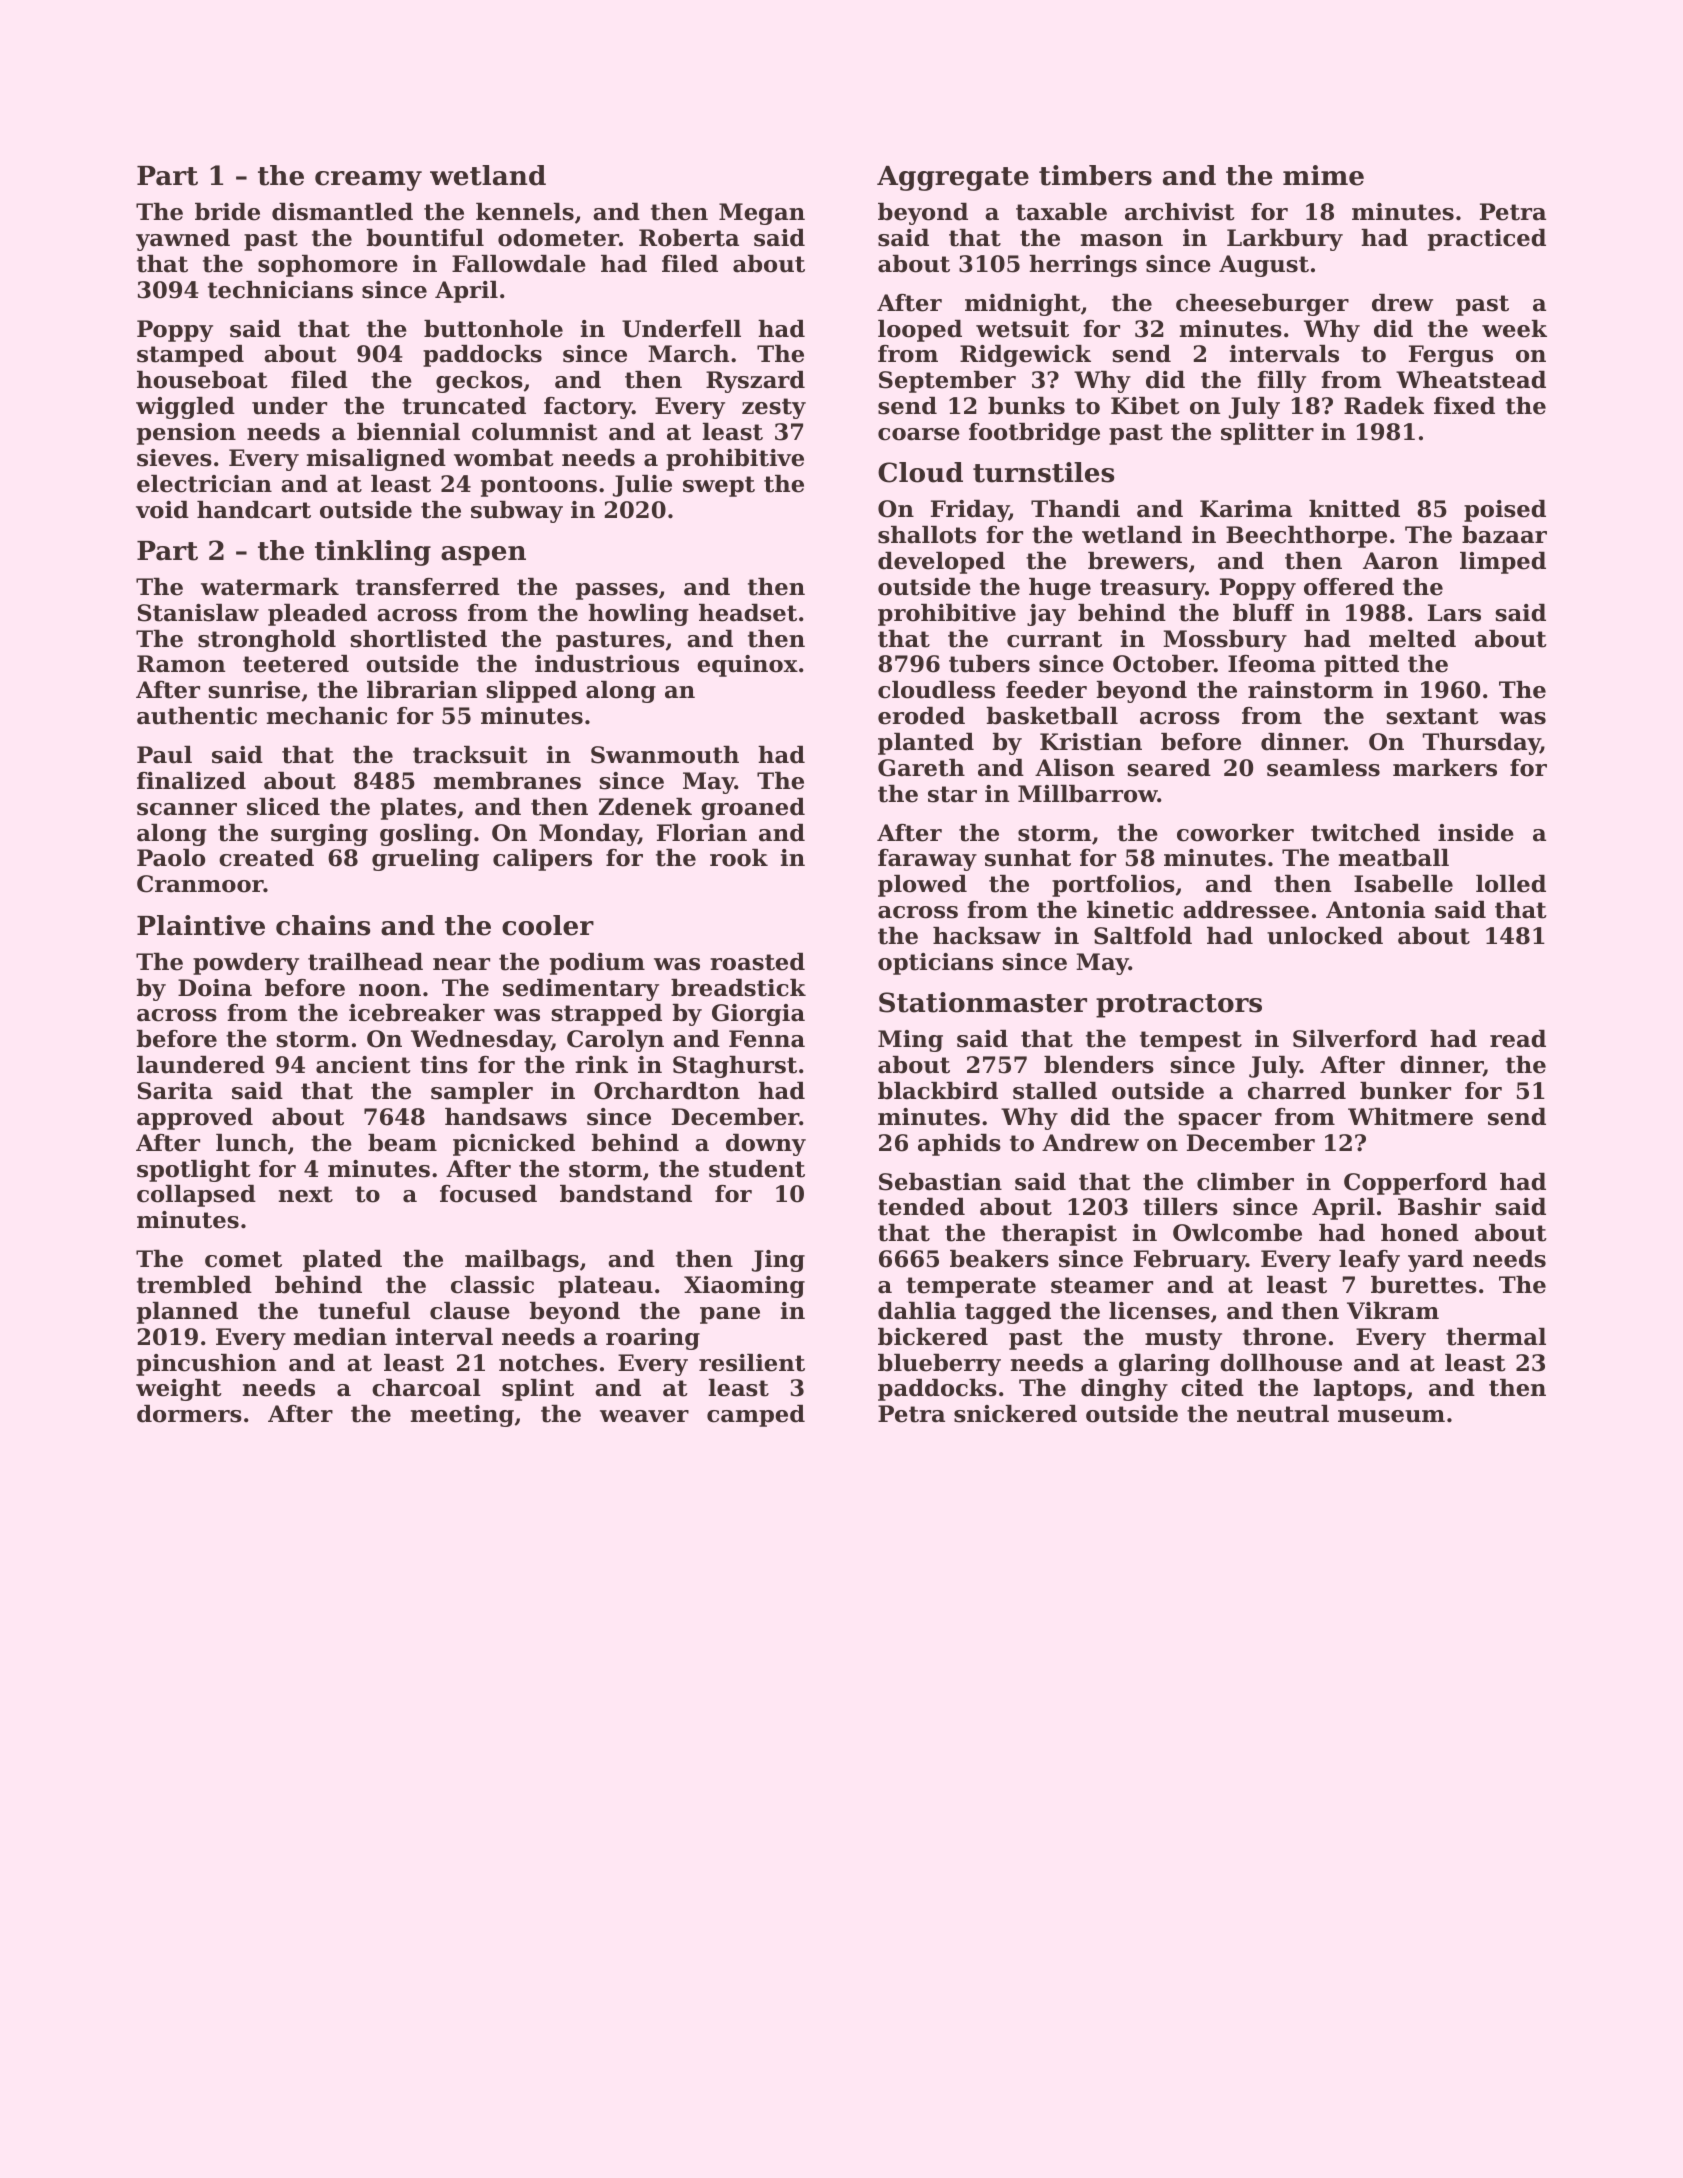 Image resolution: width=1683 pixels, height=2178 pixels. What do you see at coordinates (1043, 472) in the image?
I see `turnstiles` at bounding box center [1043, 472].
